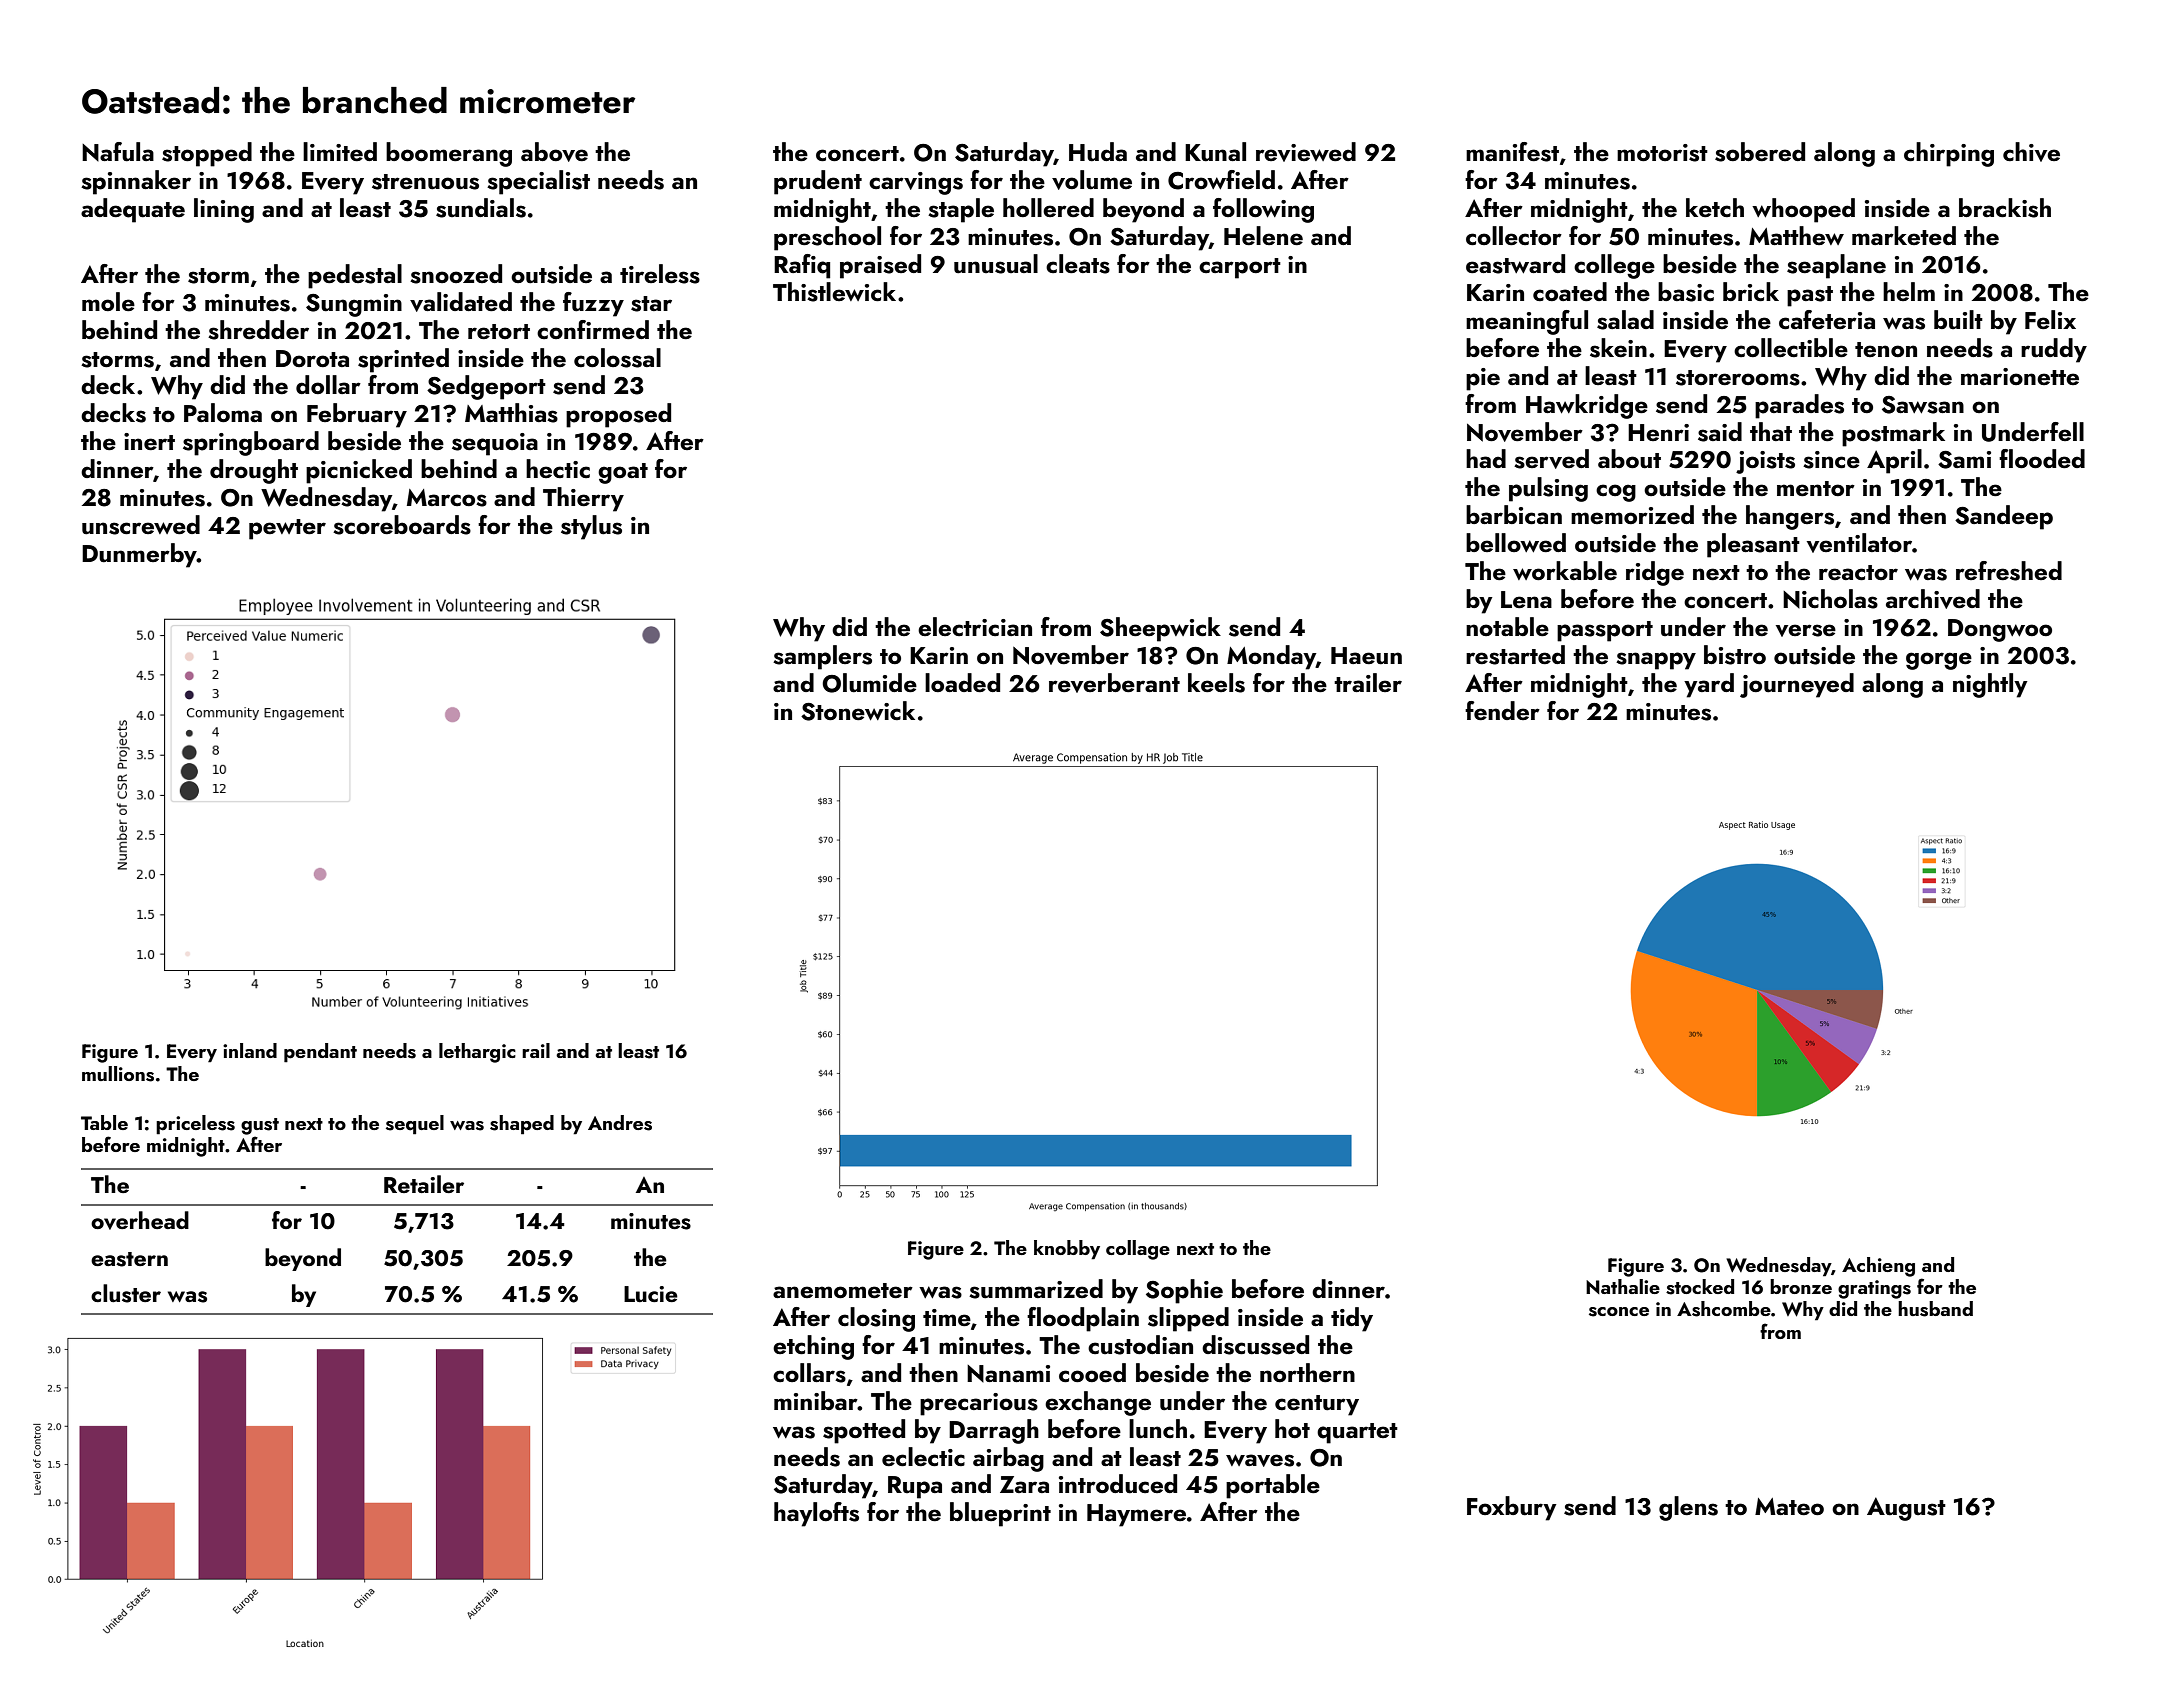 This document has height=1683, width=2178. I want to click on Achieng, so click(1878, 1267).
